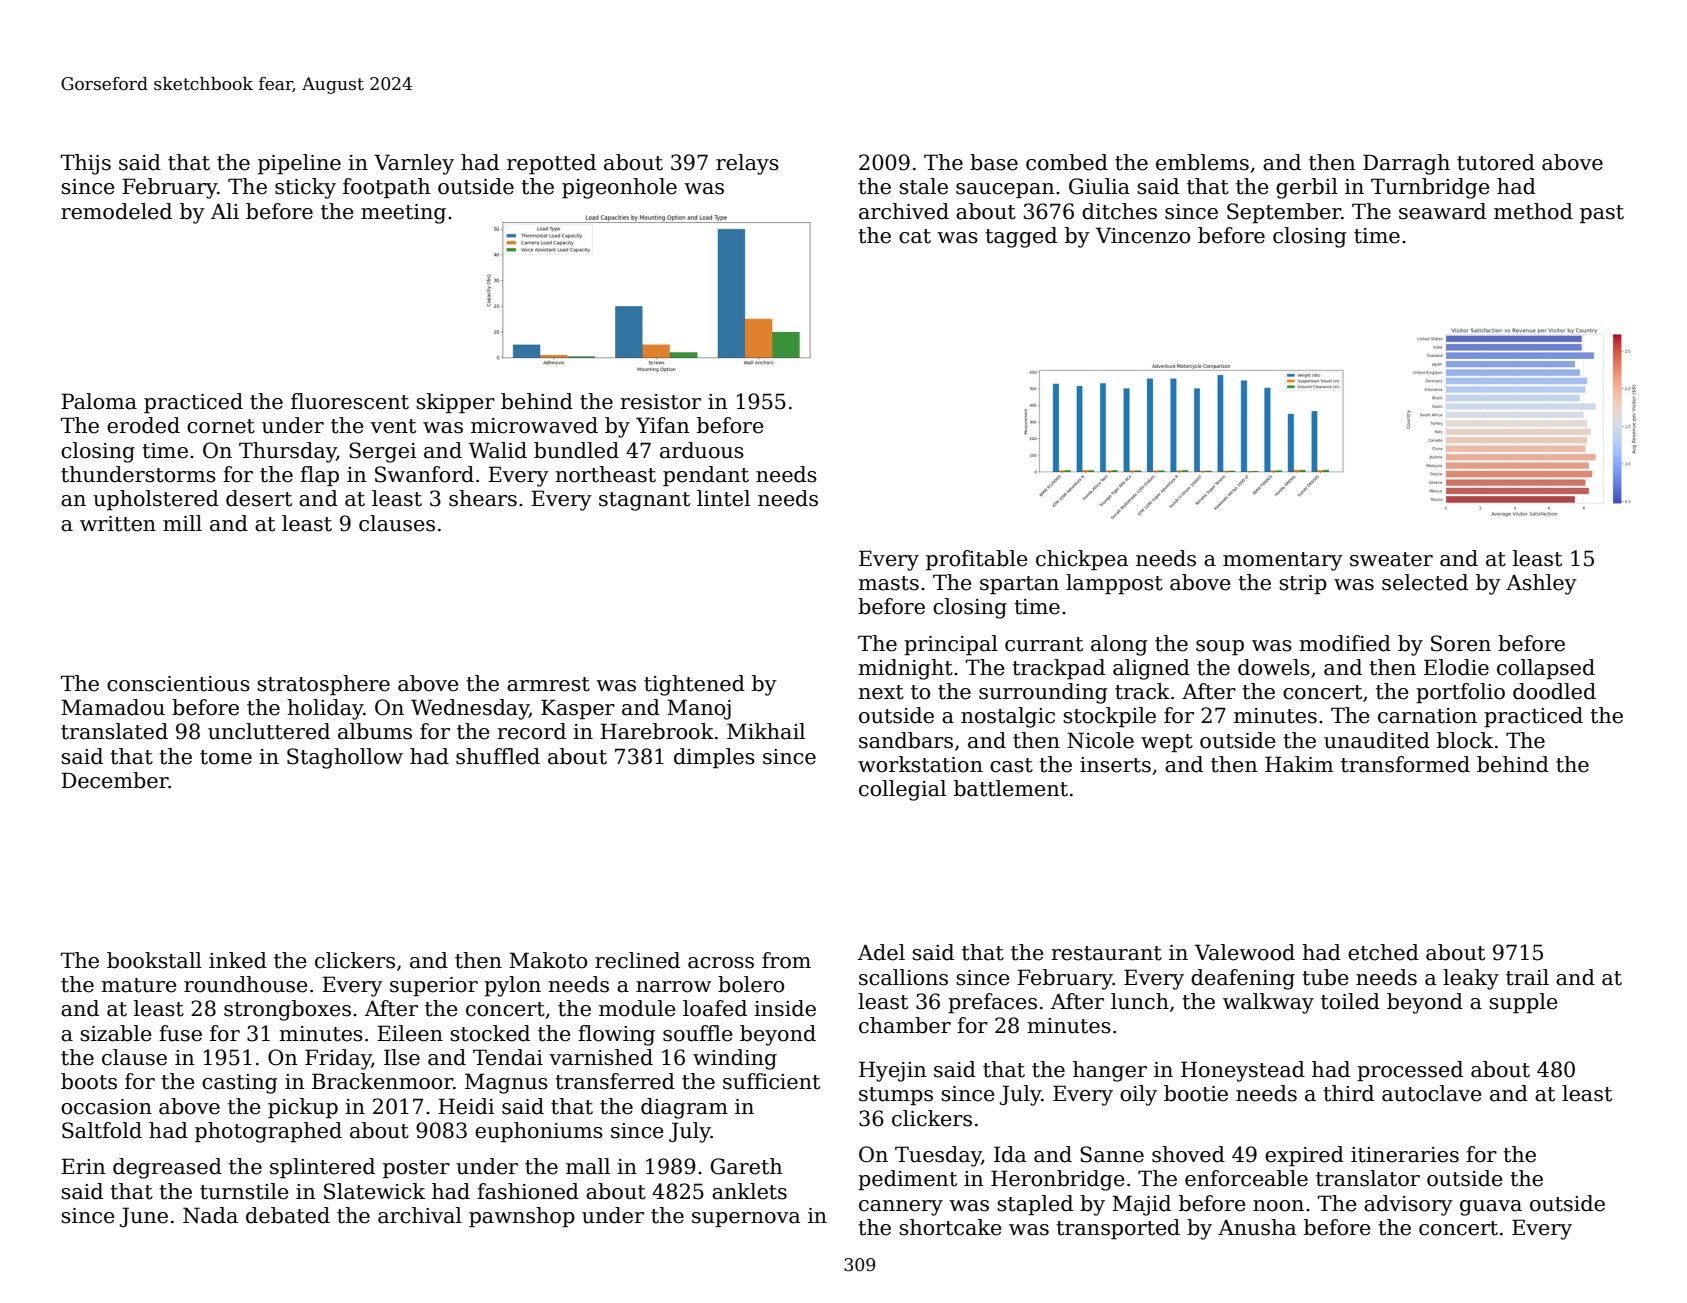  Describe the element at coordinates (288, 1215) in the document. I see `debated` at that location.
